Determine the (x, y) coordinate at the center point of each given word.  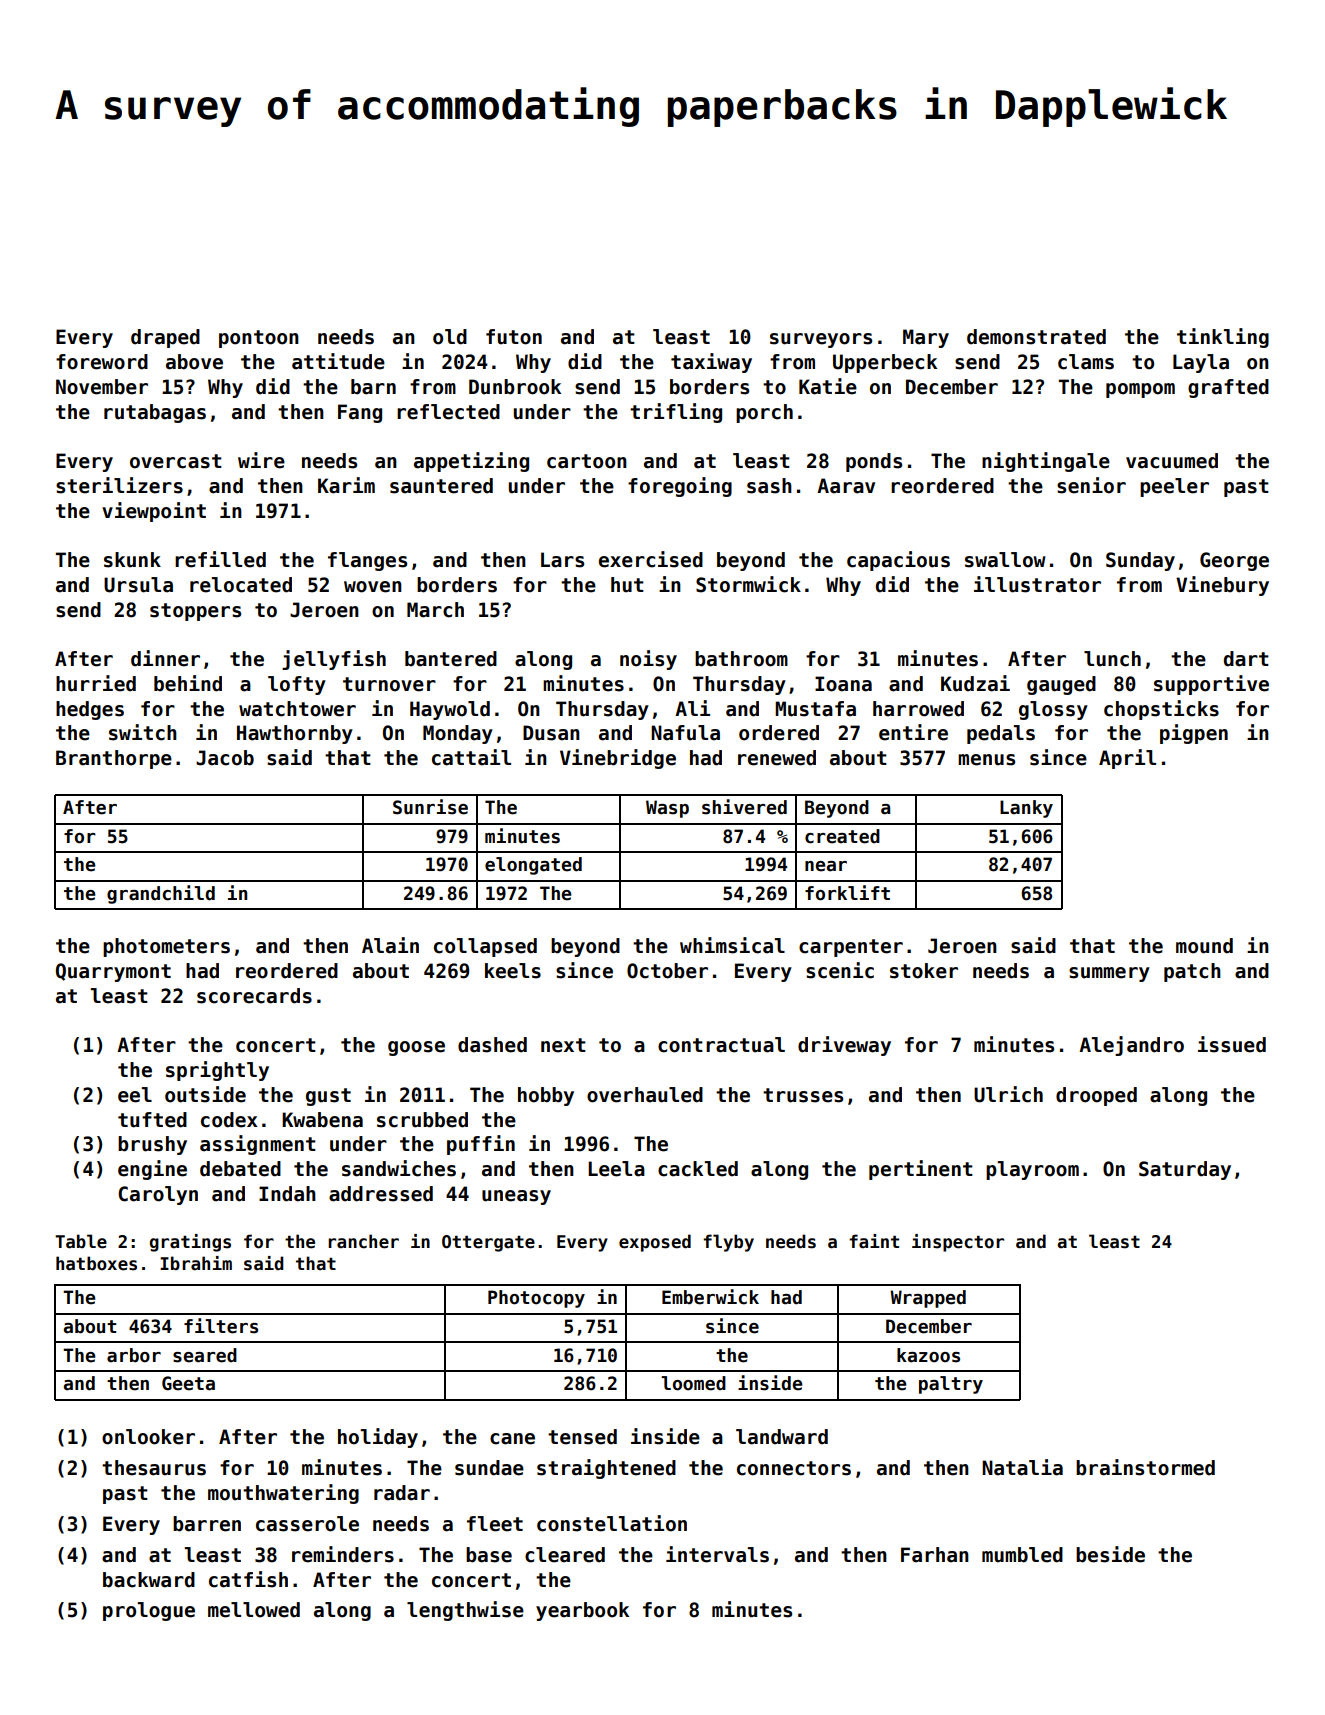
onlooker (148, 1437)
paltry (951, 1385)
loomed (693, 1383)
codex (229, 1120)
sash (769, 486)
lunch (1112, 659)
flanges (367, 561)
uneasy (516, 1197)
